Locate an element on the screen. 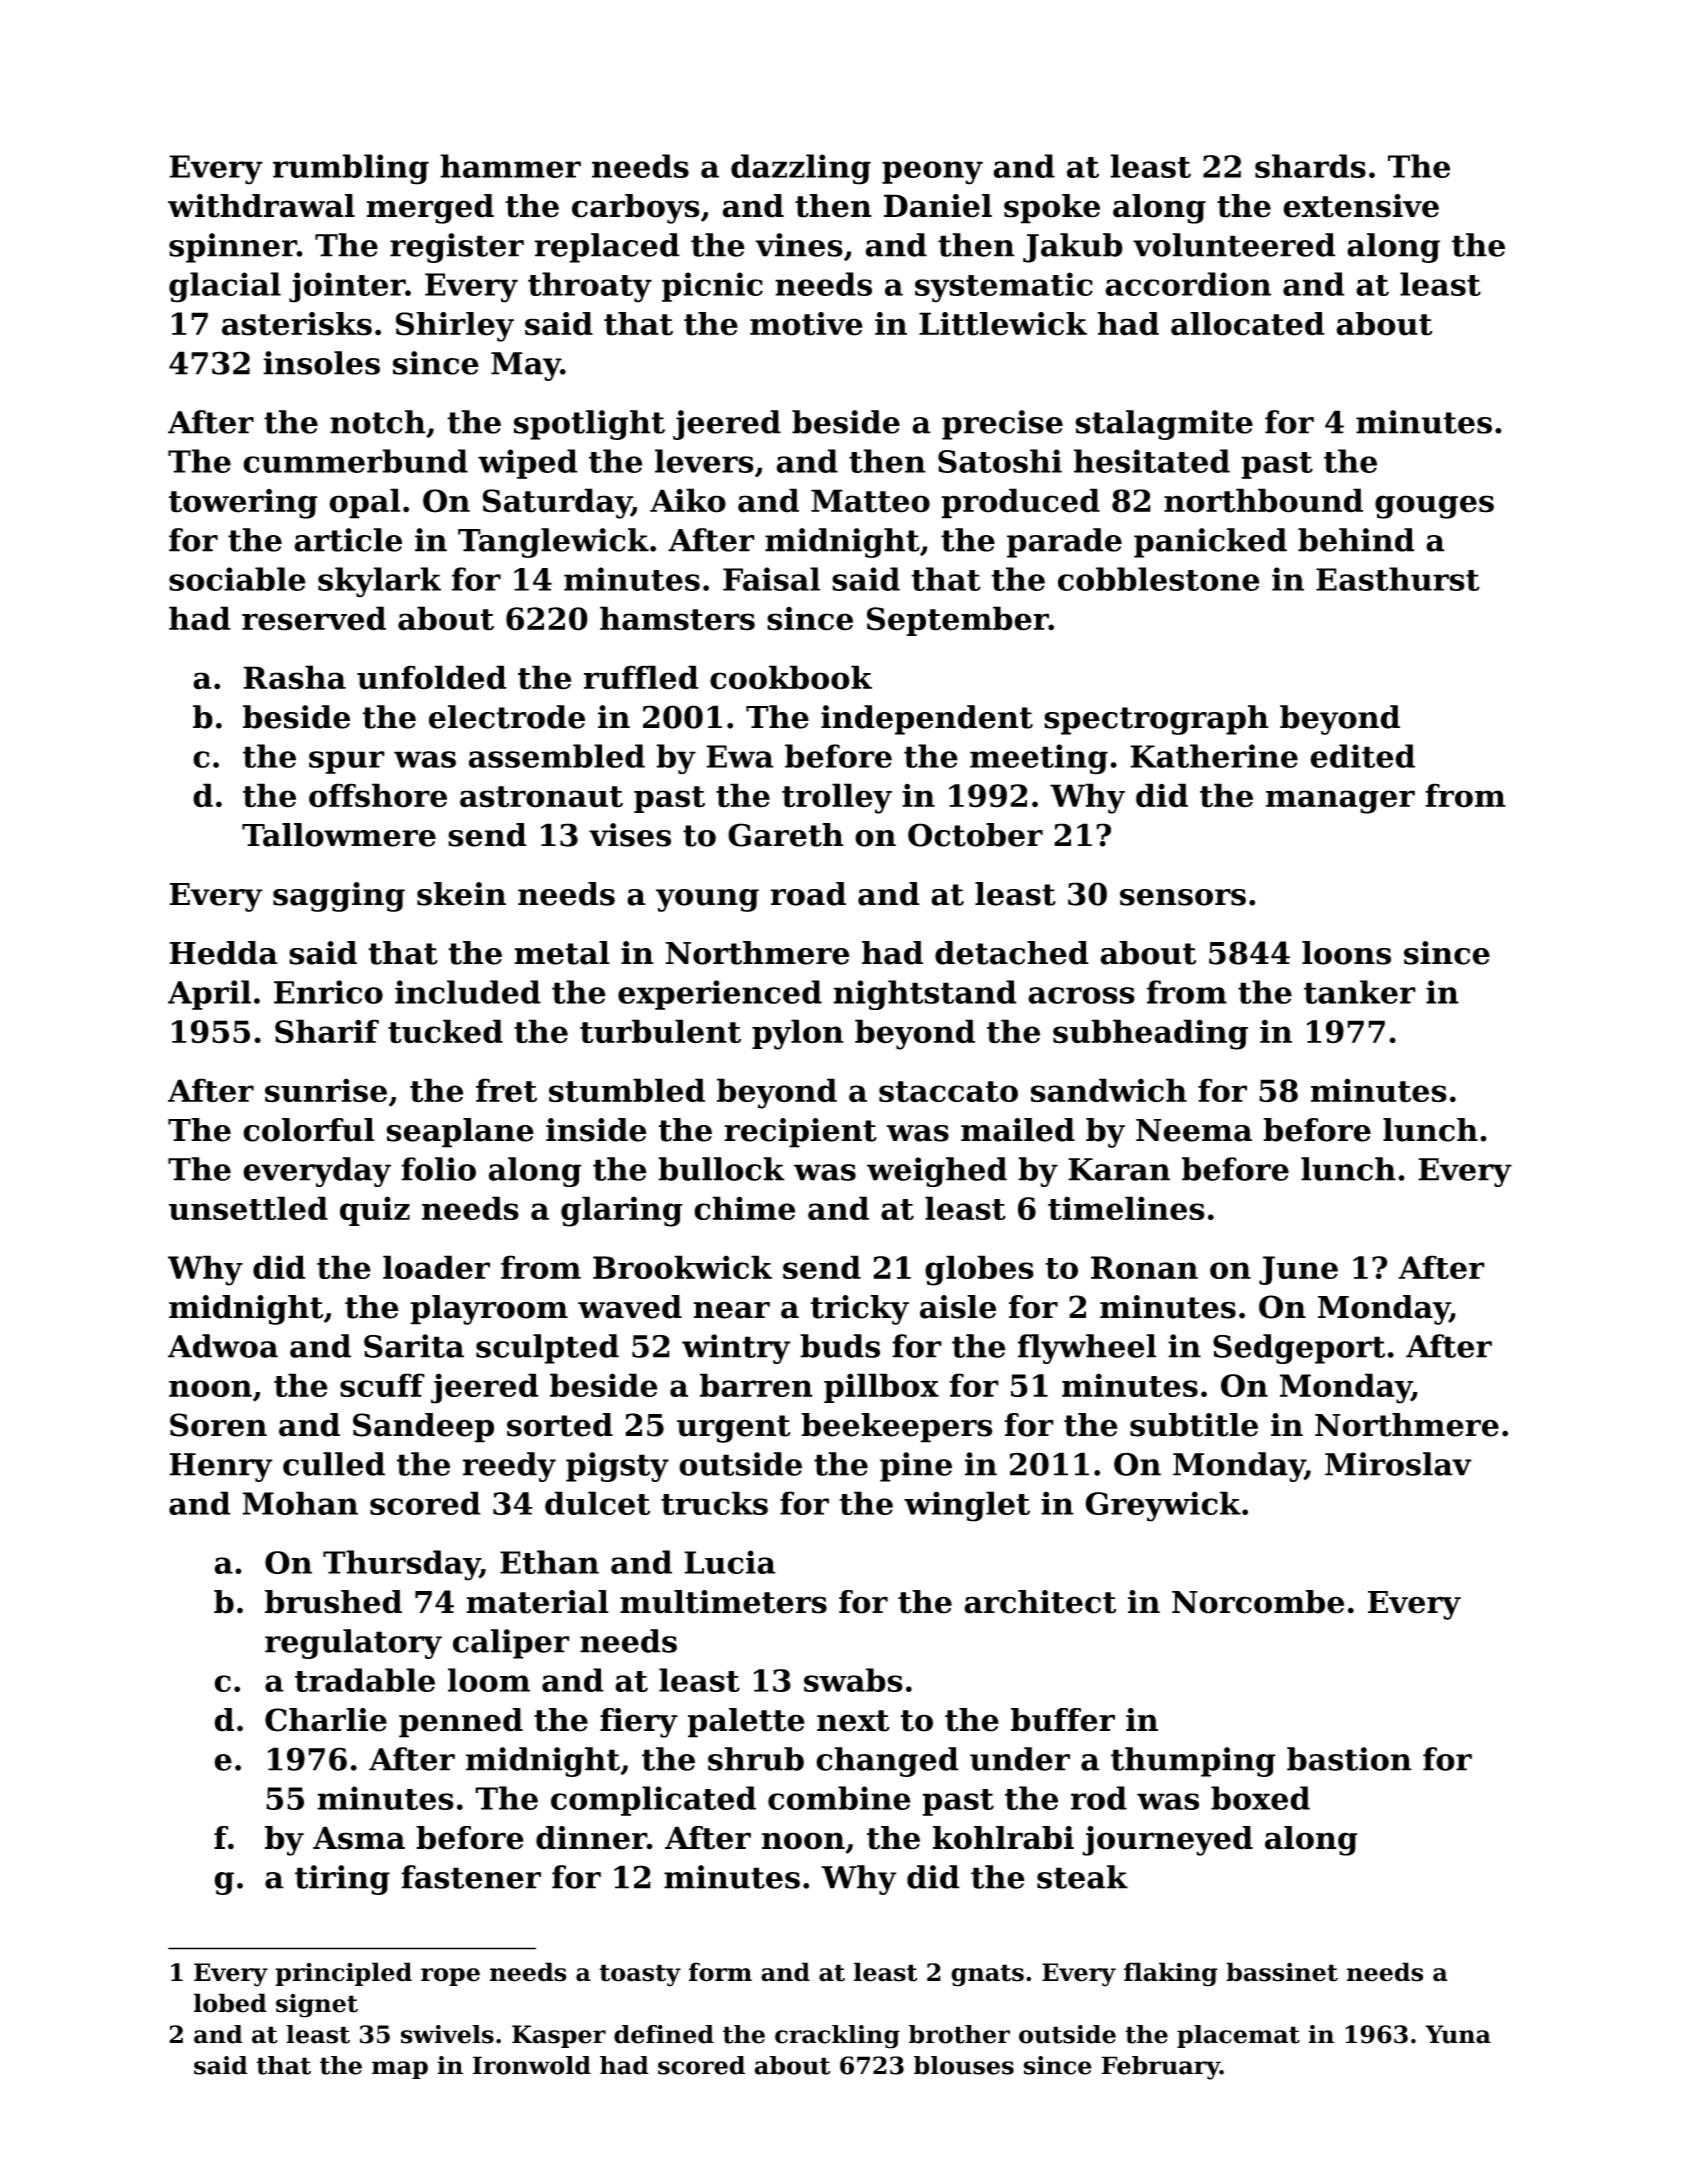  shards is located at coordinates (1310, 166).
